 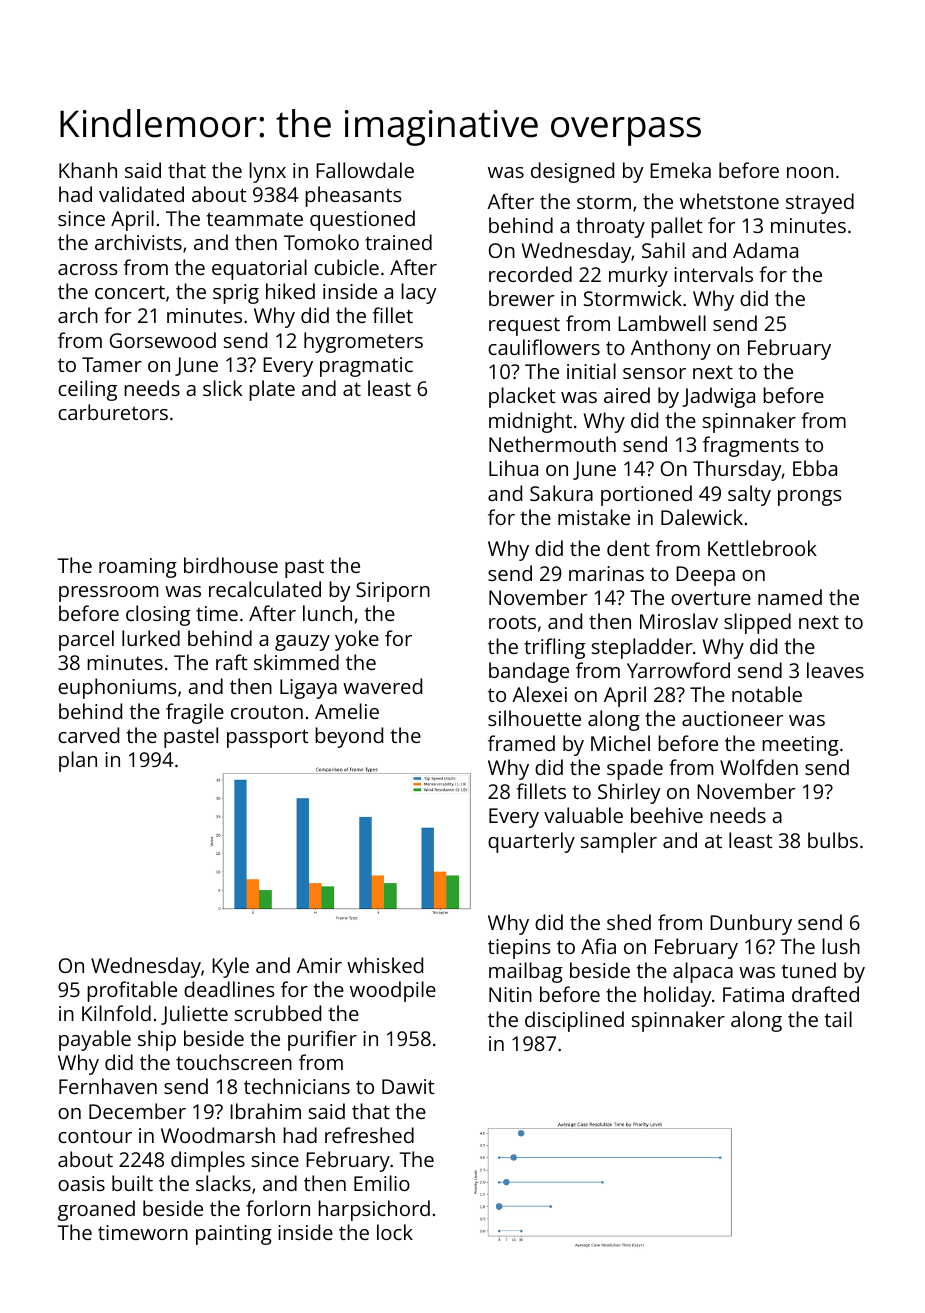 I want to click on concert, so click(x=130, y=292).
